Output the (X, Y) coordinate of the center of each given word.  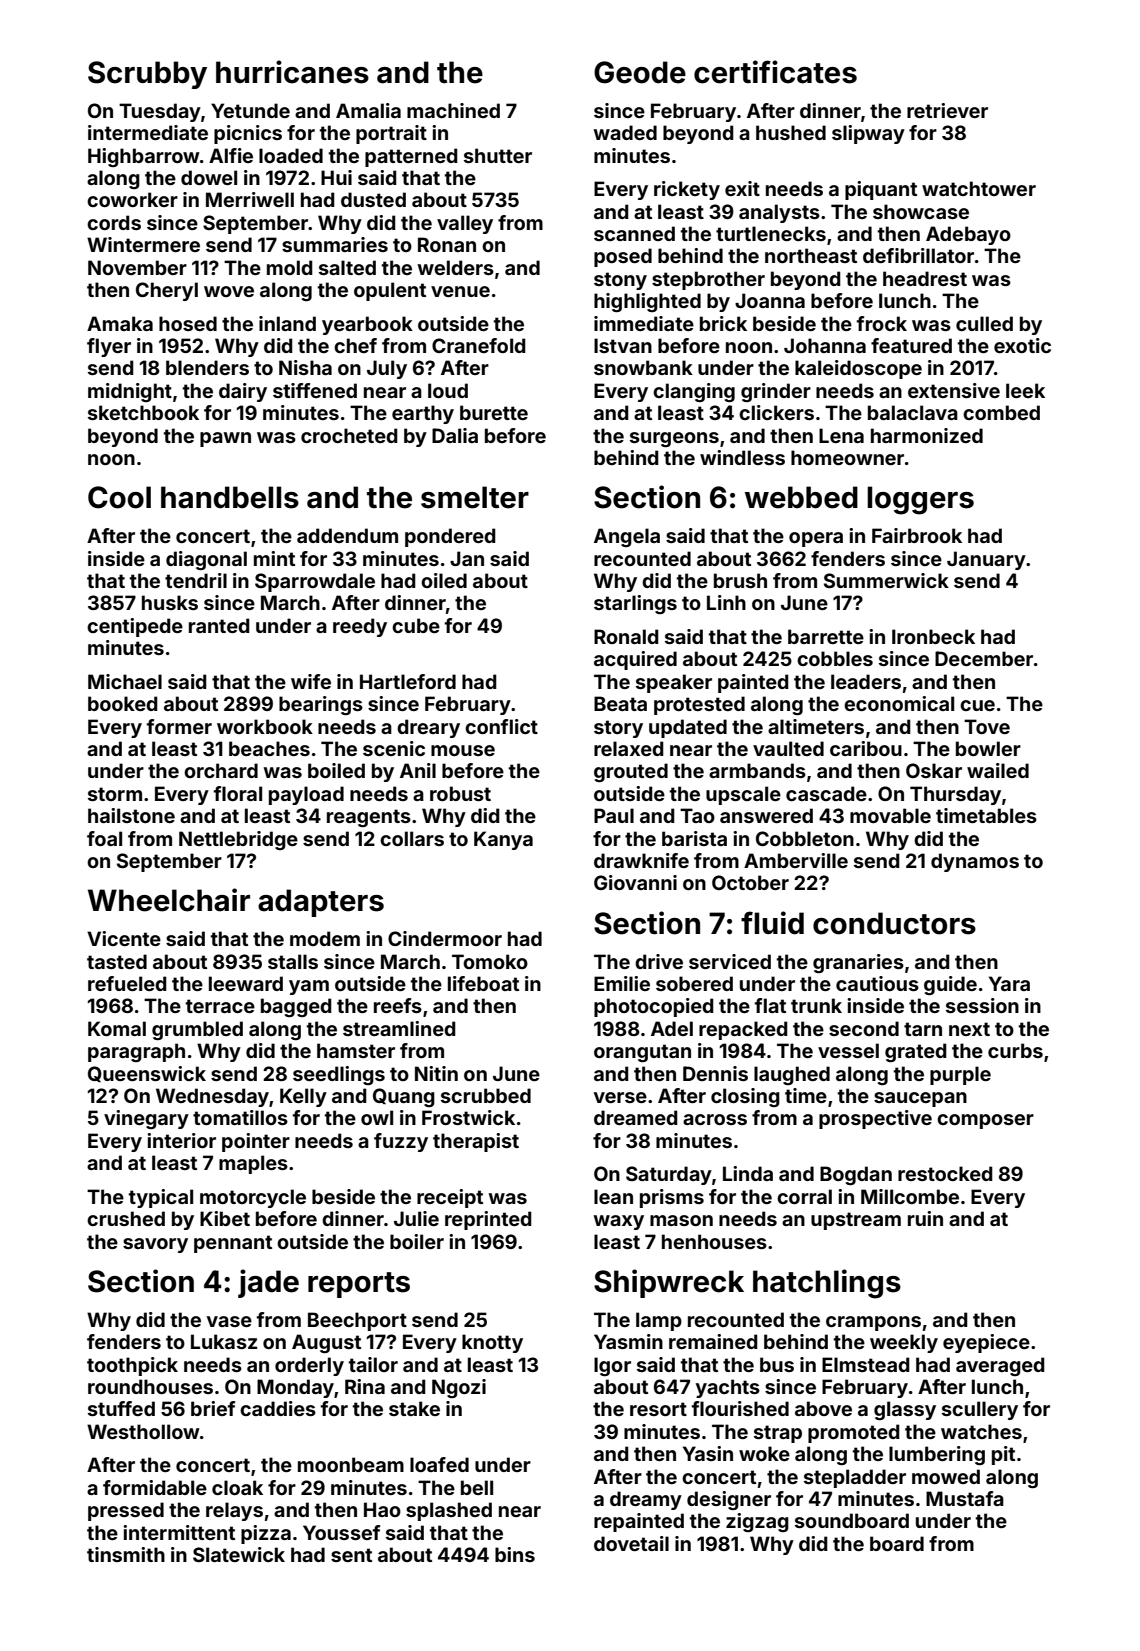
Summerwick (886, 580)
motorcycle (253, 1198)
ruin (925, 1218)
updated (688, 728)
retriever (947, 110)
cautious (877, 983)
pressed (126, 1511)
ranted (219, 625)
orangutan (642, 1053)
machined (453, 110)
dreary (428, 728)
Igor (612, 1366)
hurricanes (292, 72)
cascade (826, 793)
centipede (135, 627)
